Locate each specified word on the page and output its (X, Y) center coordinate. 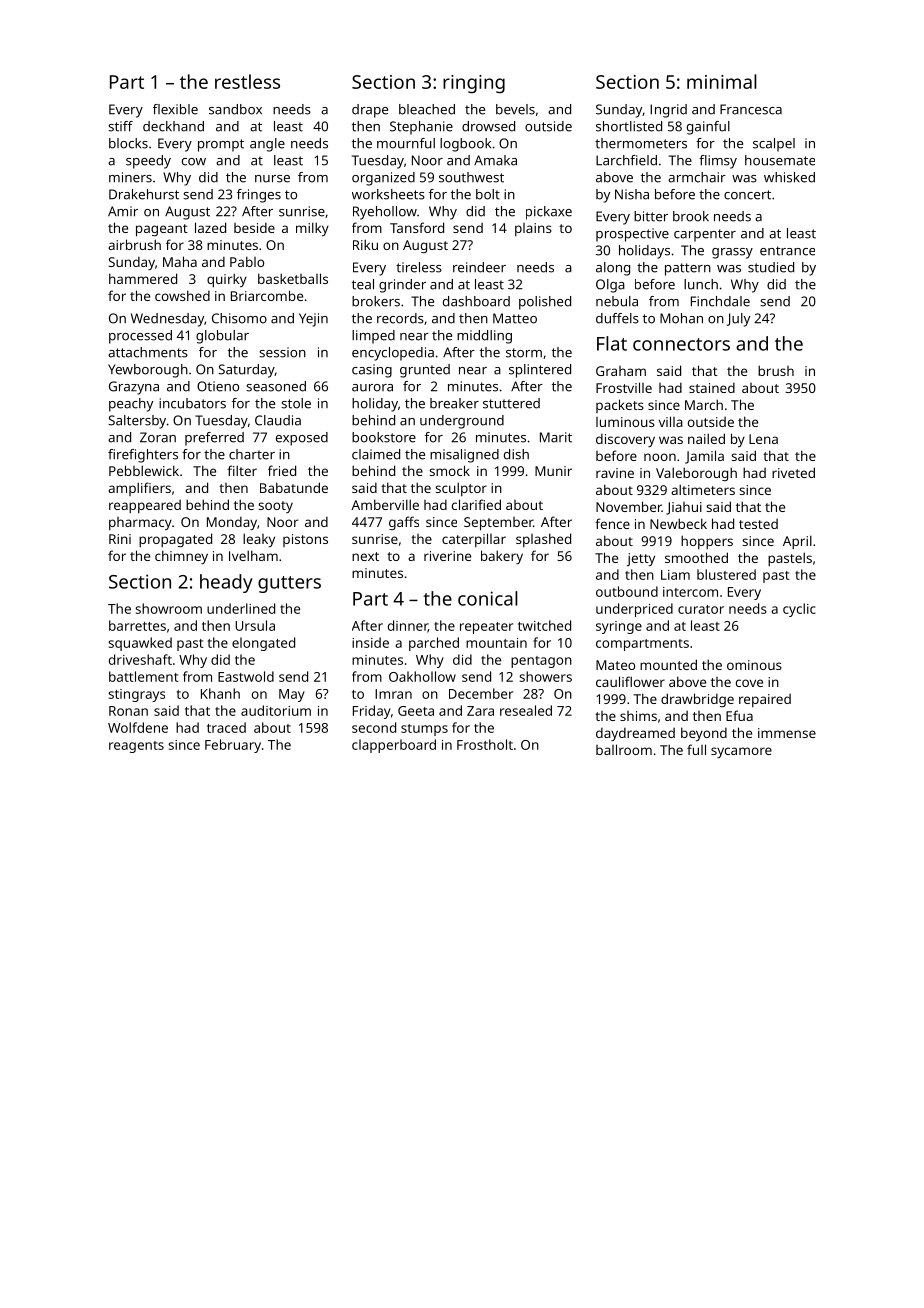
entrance (787, 251)
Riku (365, 244)
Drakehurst (144, 194)
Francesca (751, 109)
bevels (515, 109)
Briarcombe (267, 295)
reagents (136, 747)
